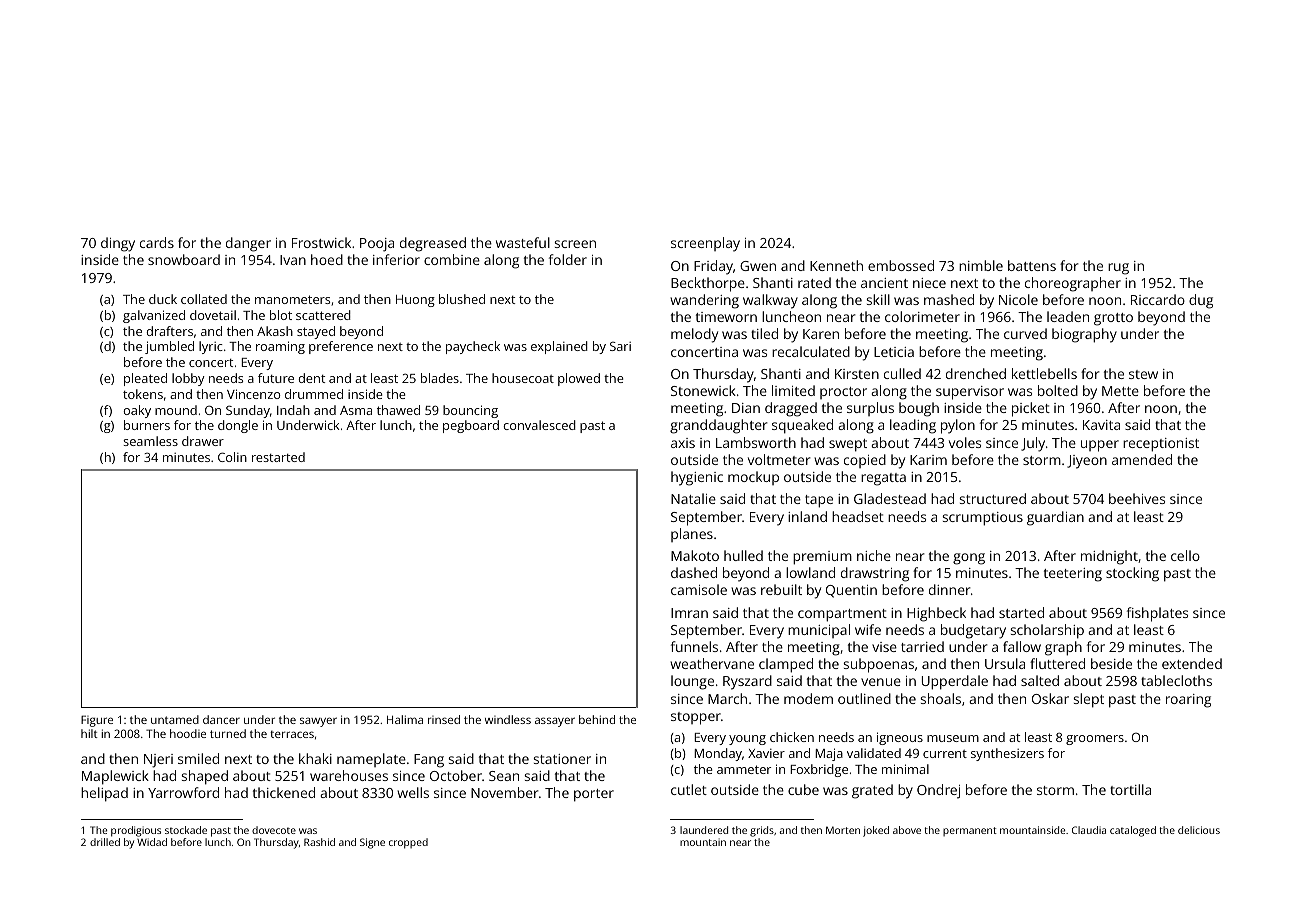 The width and height of the document is (1308, 924). I want to click on Figure, so click(97, 721).
